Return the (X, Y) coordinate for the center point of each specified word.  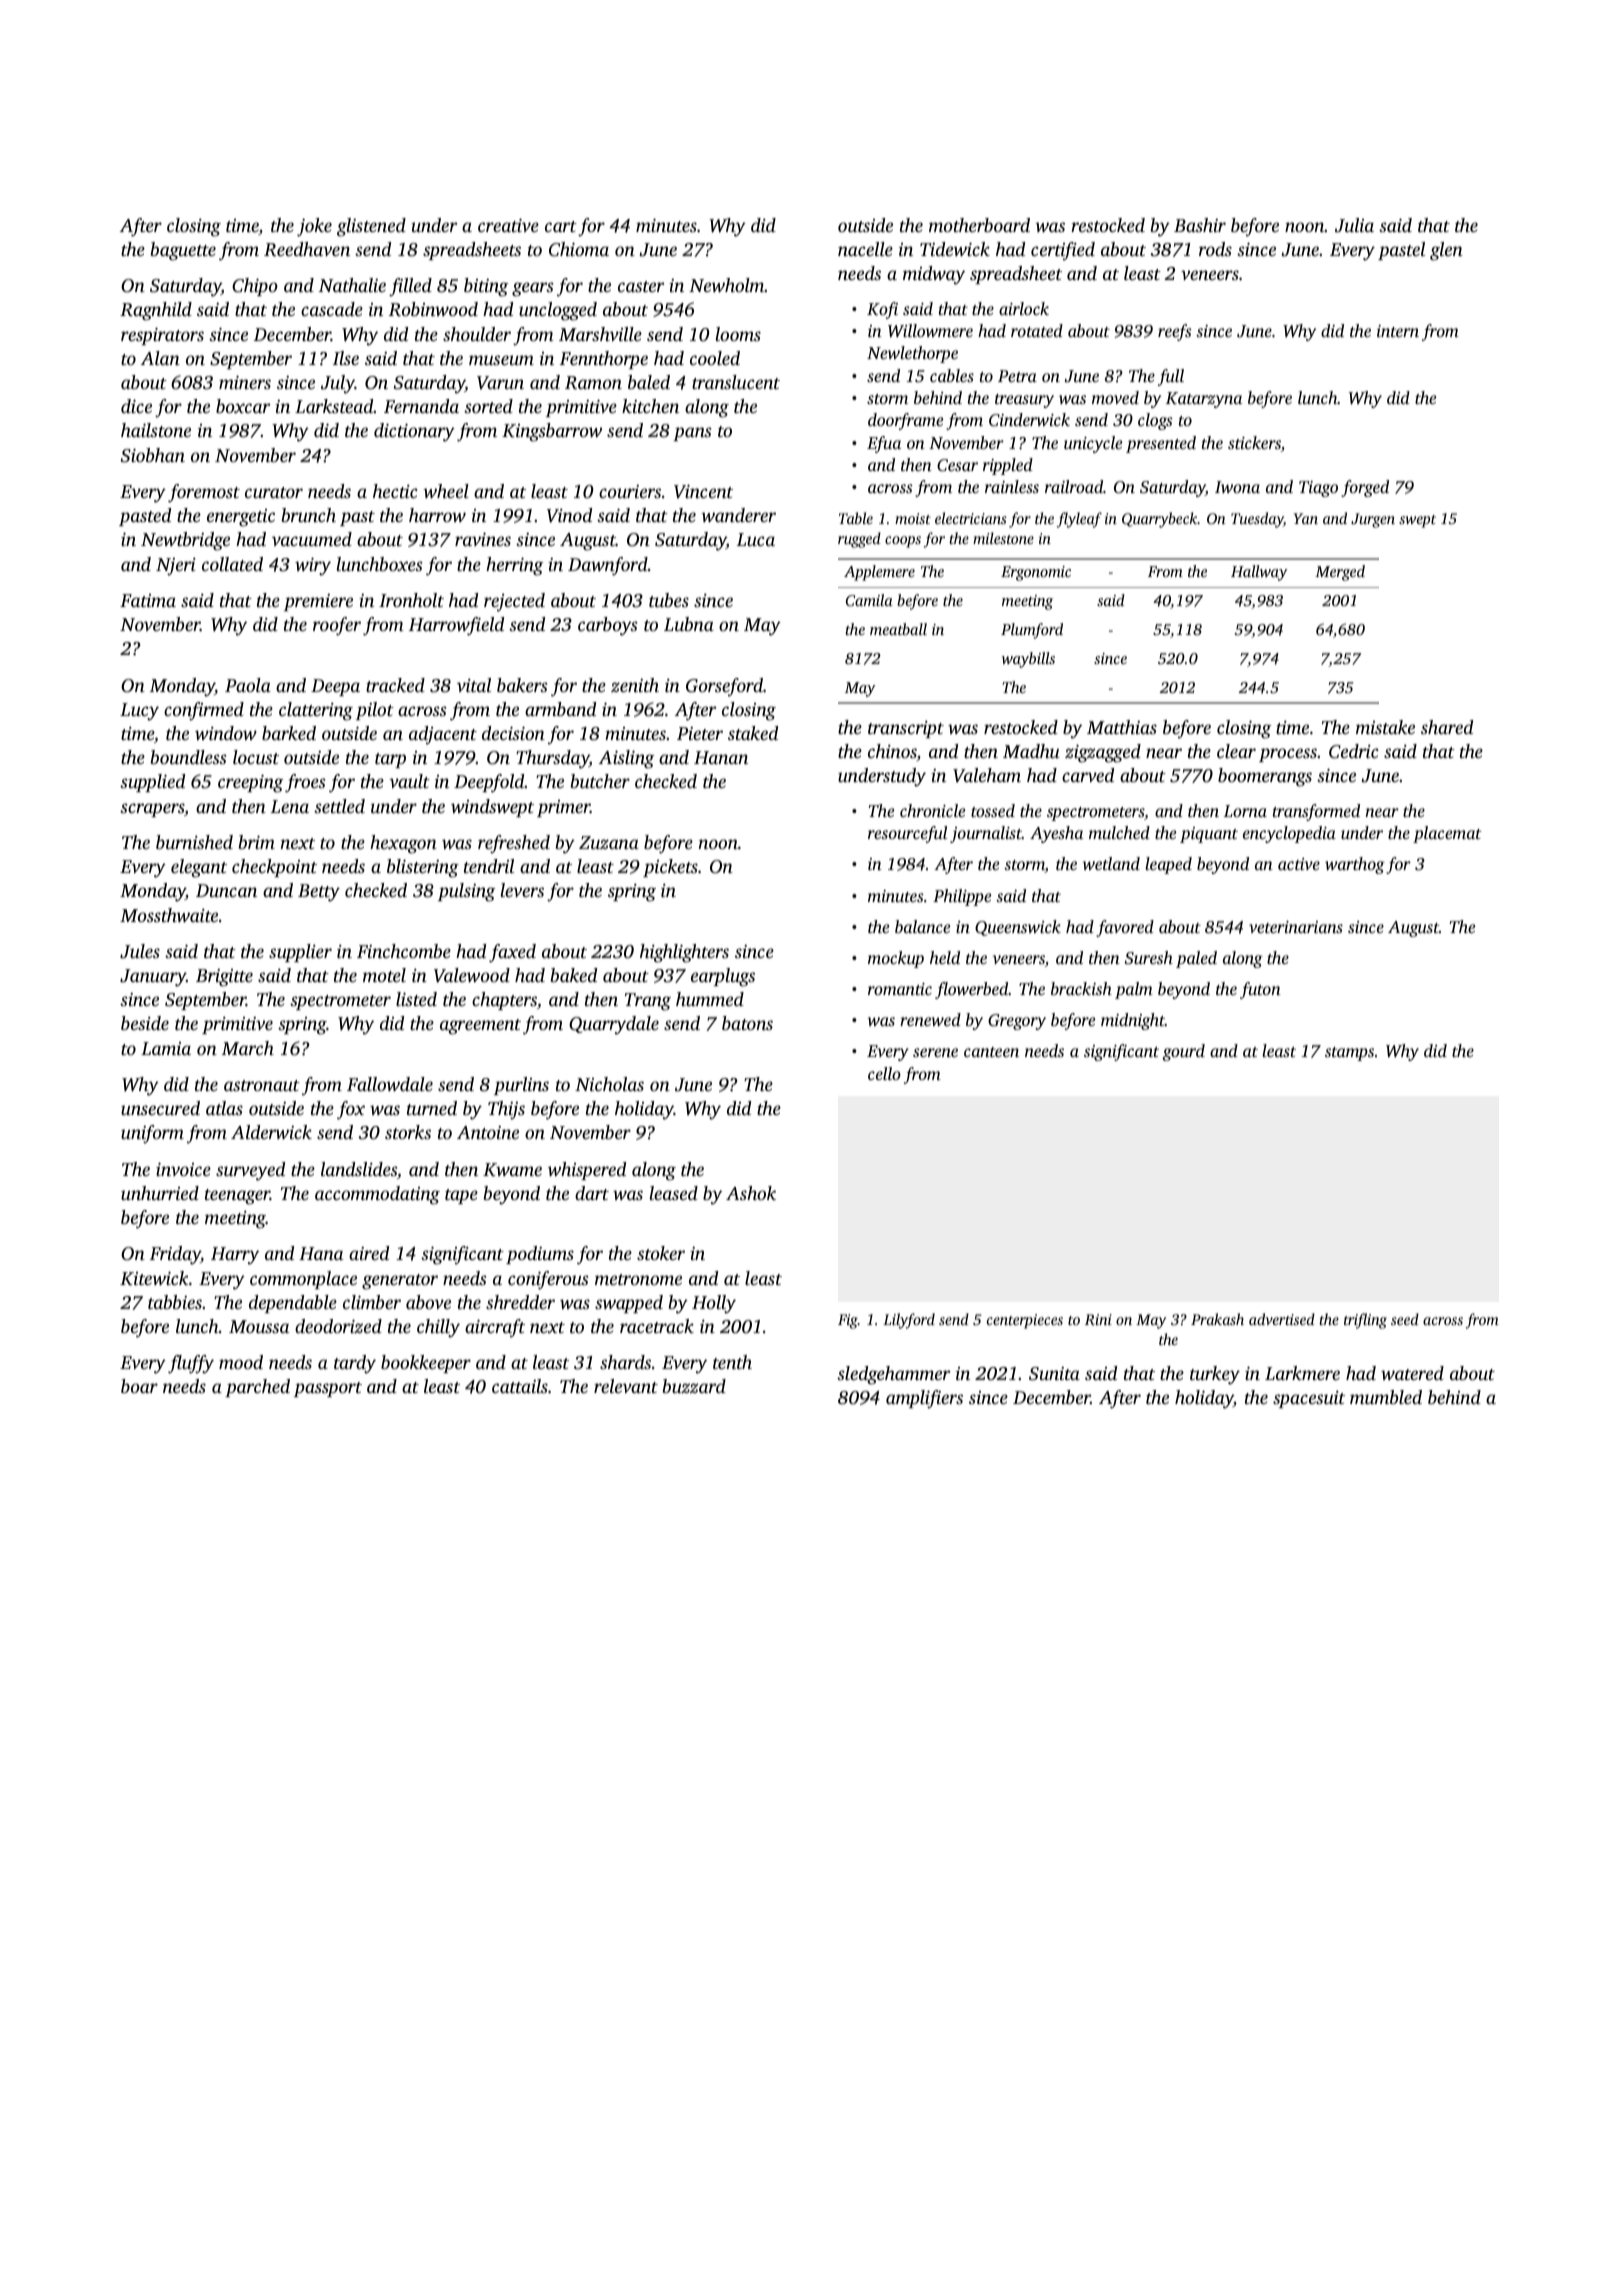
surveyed (250, 1171)
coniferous (548, 1280)
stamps (1349, 1054)
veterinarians (1296, 927)
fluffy (191, 1364)
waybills (1028, 660)
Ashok (751, 1193)
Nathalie (352, 285)
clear (1236, 751)
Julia (1354, 225)
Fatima (148, 600)
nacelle (865, 249)
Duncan (226, 890)
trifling (1365, 1321)
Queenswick (1018, 928)
